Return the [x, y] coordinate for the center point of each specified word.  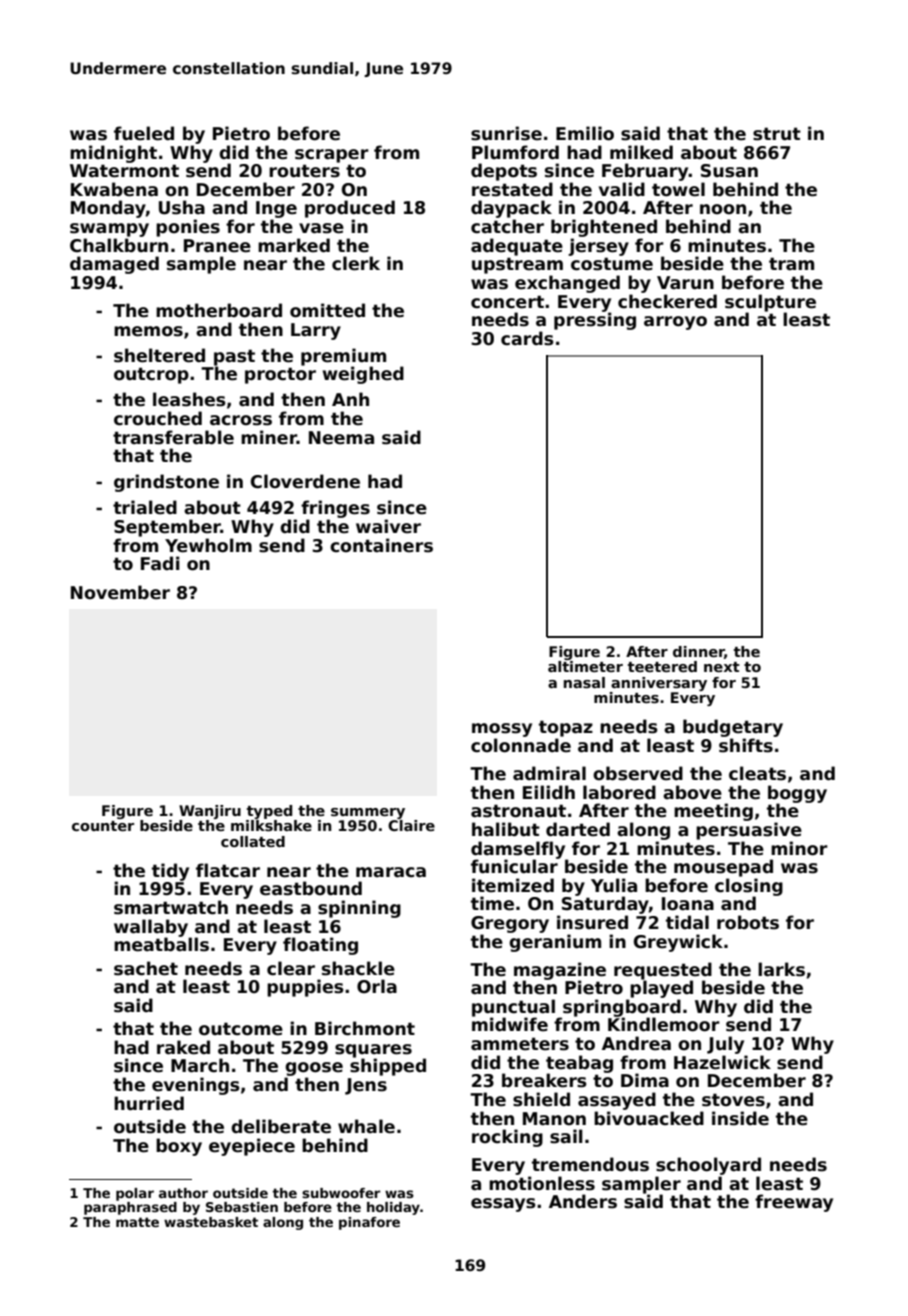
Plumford [515, 152]
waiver [388, 526]
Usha [182, 207]
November [120, 592]
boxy [179, 1147]
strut [777, 134]
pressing [595, 321]
